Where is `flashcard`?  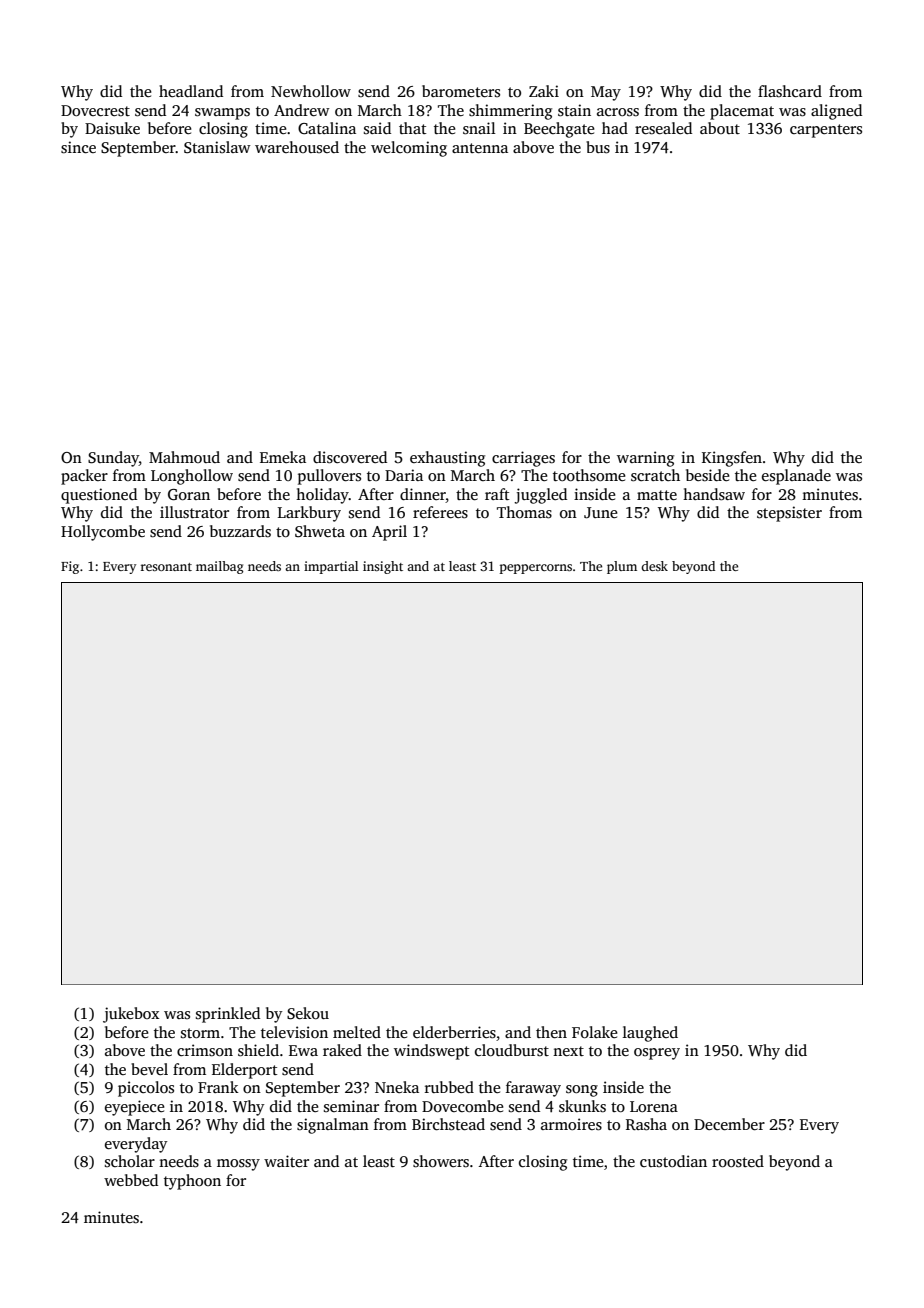
flashcard is located at coordinates (790, 91).
